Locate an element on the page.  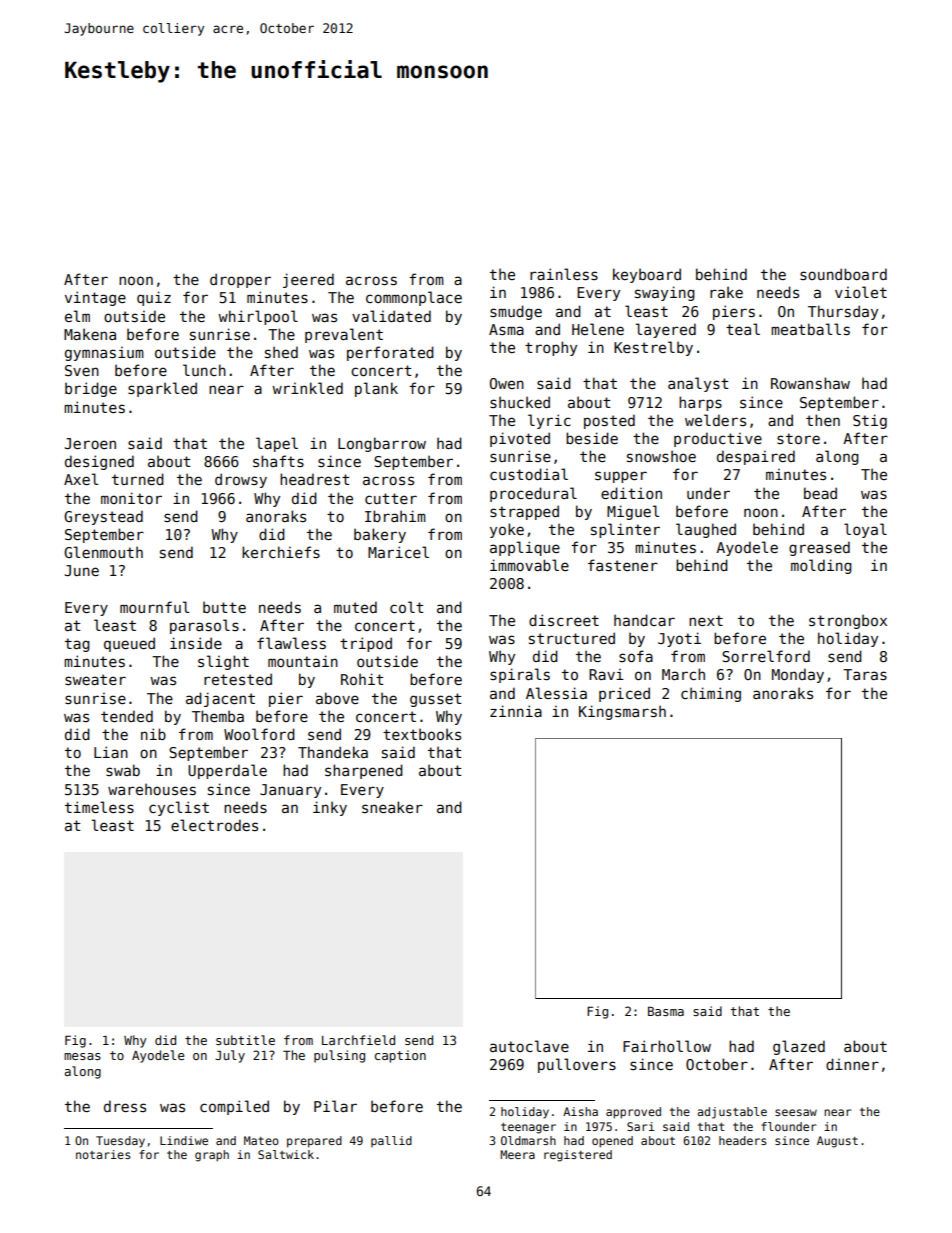
soundboard is located at coordinates (843, 274).
